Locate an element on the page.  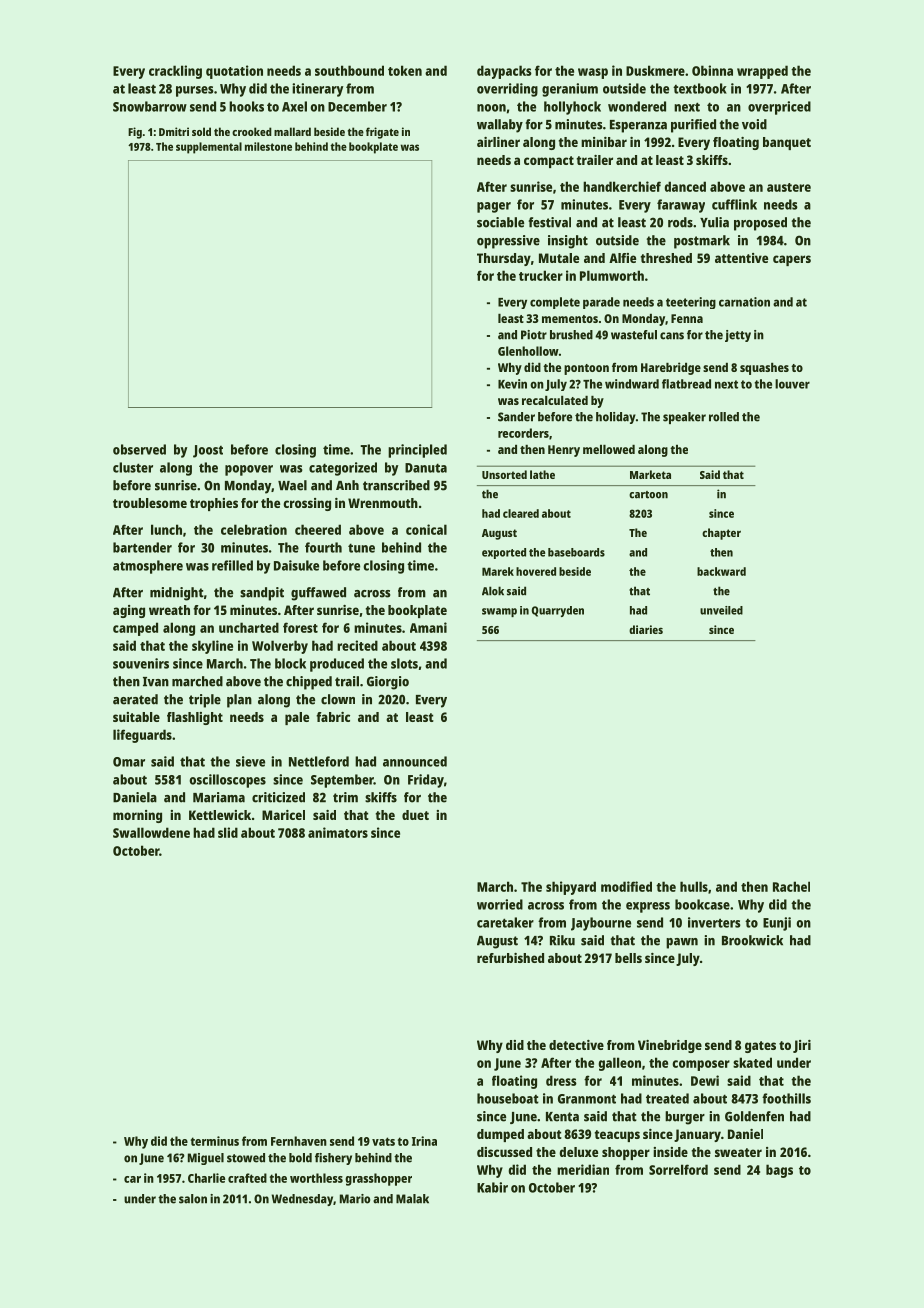
refurbished is located at coordinates (510, 958).
